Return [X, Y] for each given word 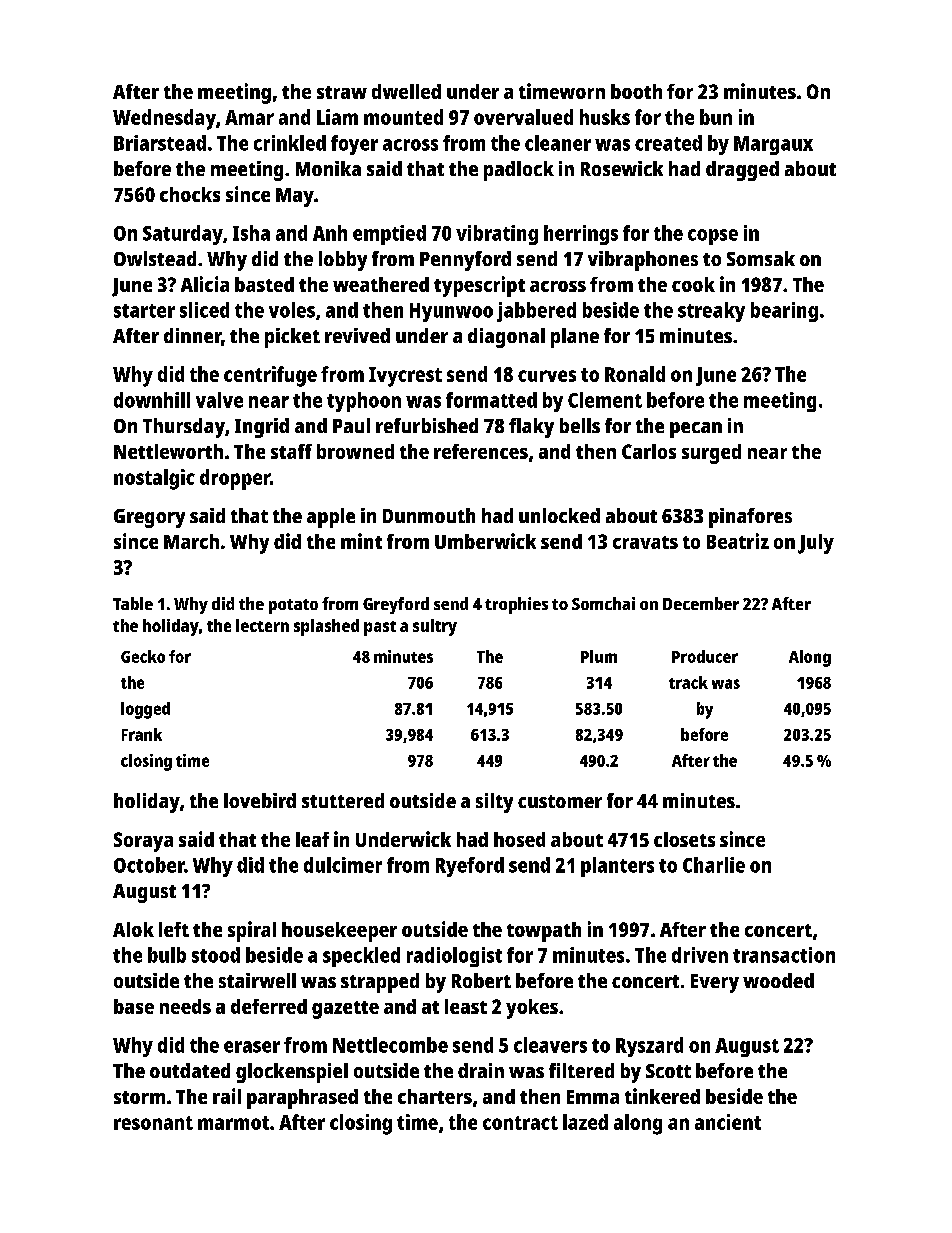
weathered [381, 284]
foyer [354, 145]
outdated [190, 1070]
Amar [249, 117]
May [295, 197]
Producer [705, 656]
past [380, 628]
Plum [599, 656]
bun [716, 117]
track [688, 682]
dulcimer [343, 865]
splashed [326, 627]
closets [684, 839]
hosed [519, 839]
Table [133, 603]
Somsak [761, 258]
